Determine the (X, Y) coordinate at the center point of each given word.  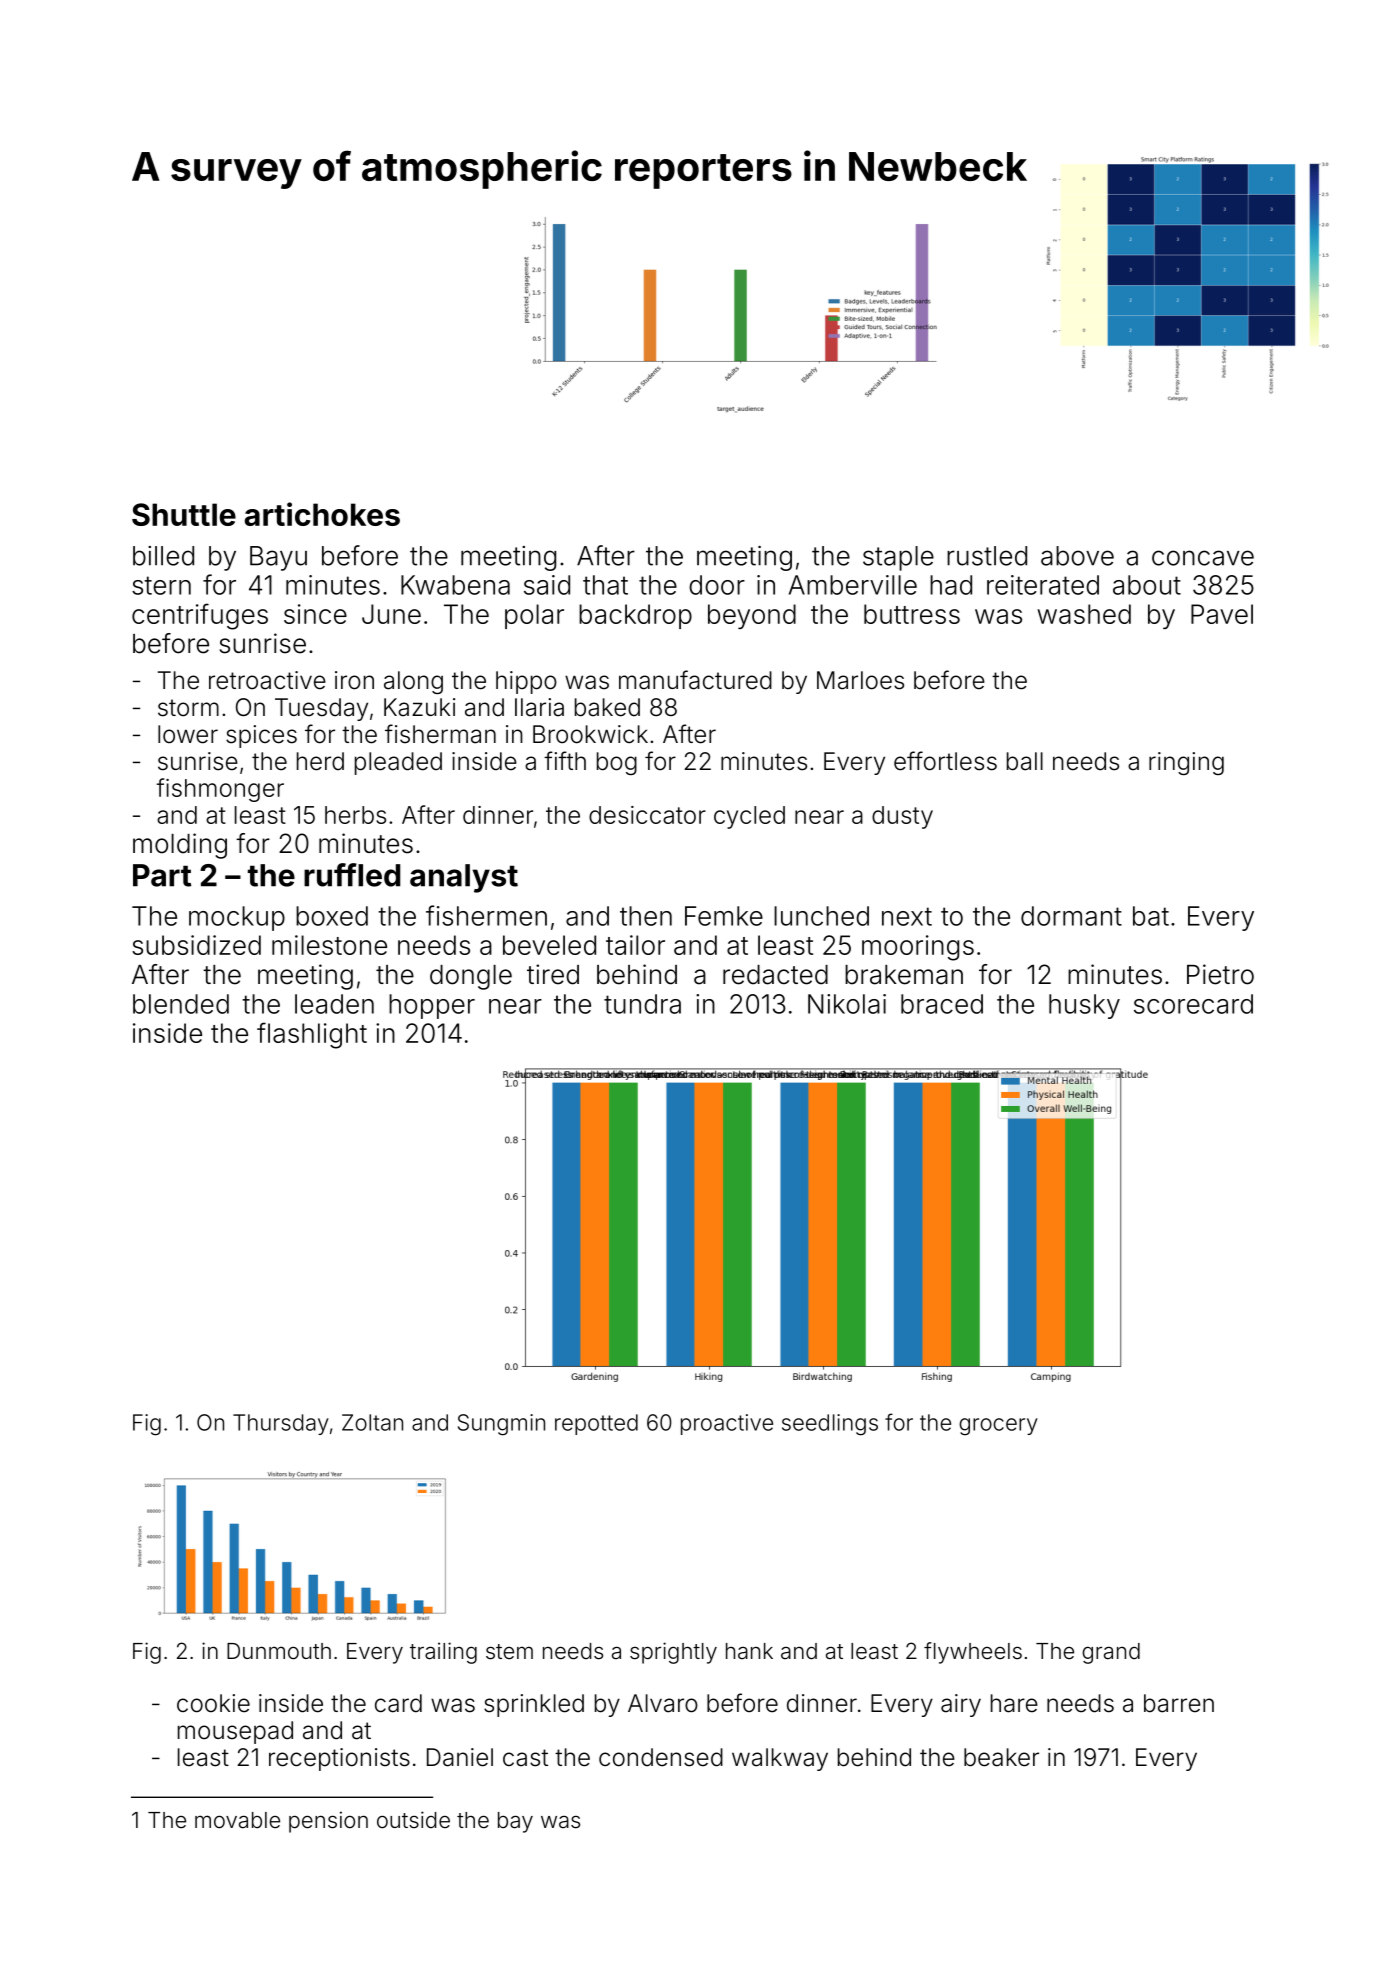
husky (1084, 1006)
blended (181, 1004)
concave (1203, 558)
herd (320, 761)
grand (1111, 1653)
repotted (596, 1424)
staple (898, 558)
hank (749, 1651)
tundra (642, 1004)
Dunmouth (279, 1651)
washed (1084, 614)
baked (607, 707)
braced (942, 1004)
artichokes (322, 514)
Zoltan (372, 1422)
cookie (213, 1703)
